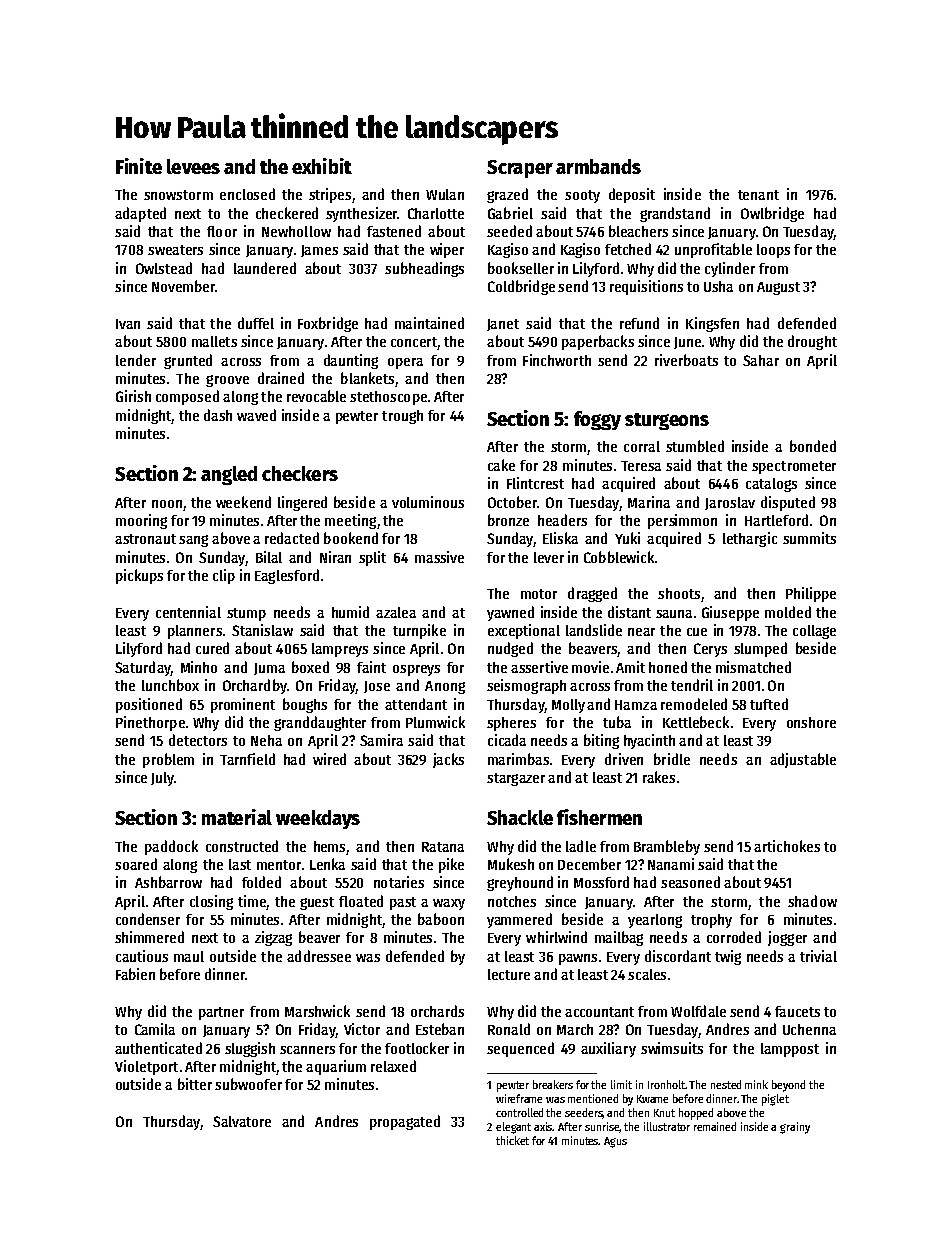 The image size is (952, 1233). Describe the element at coordinates (135, 974) in the document. I see `Fabien` at that location.
